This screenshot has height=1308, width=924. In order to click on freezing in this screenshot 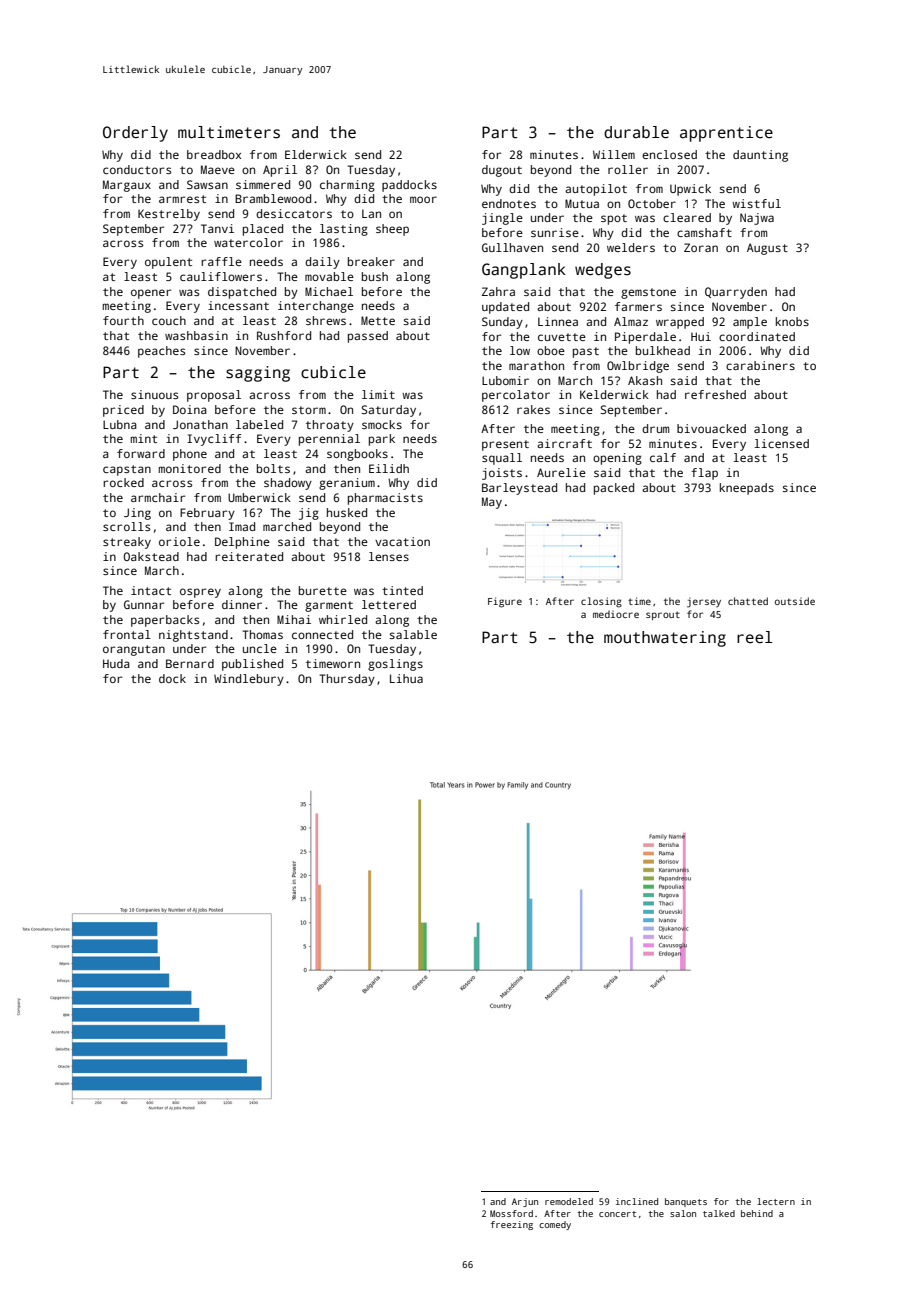, I will do `click(512, 1225)`.
